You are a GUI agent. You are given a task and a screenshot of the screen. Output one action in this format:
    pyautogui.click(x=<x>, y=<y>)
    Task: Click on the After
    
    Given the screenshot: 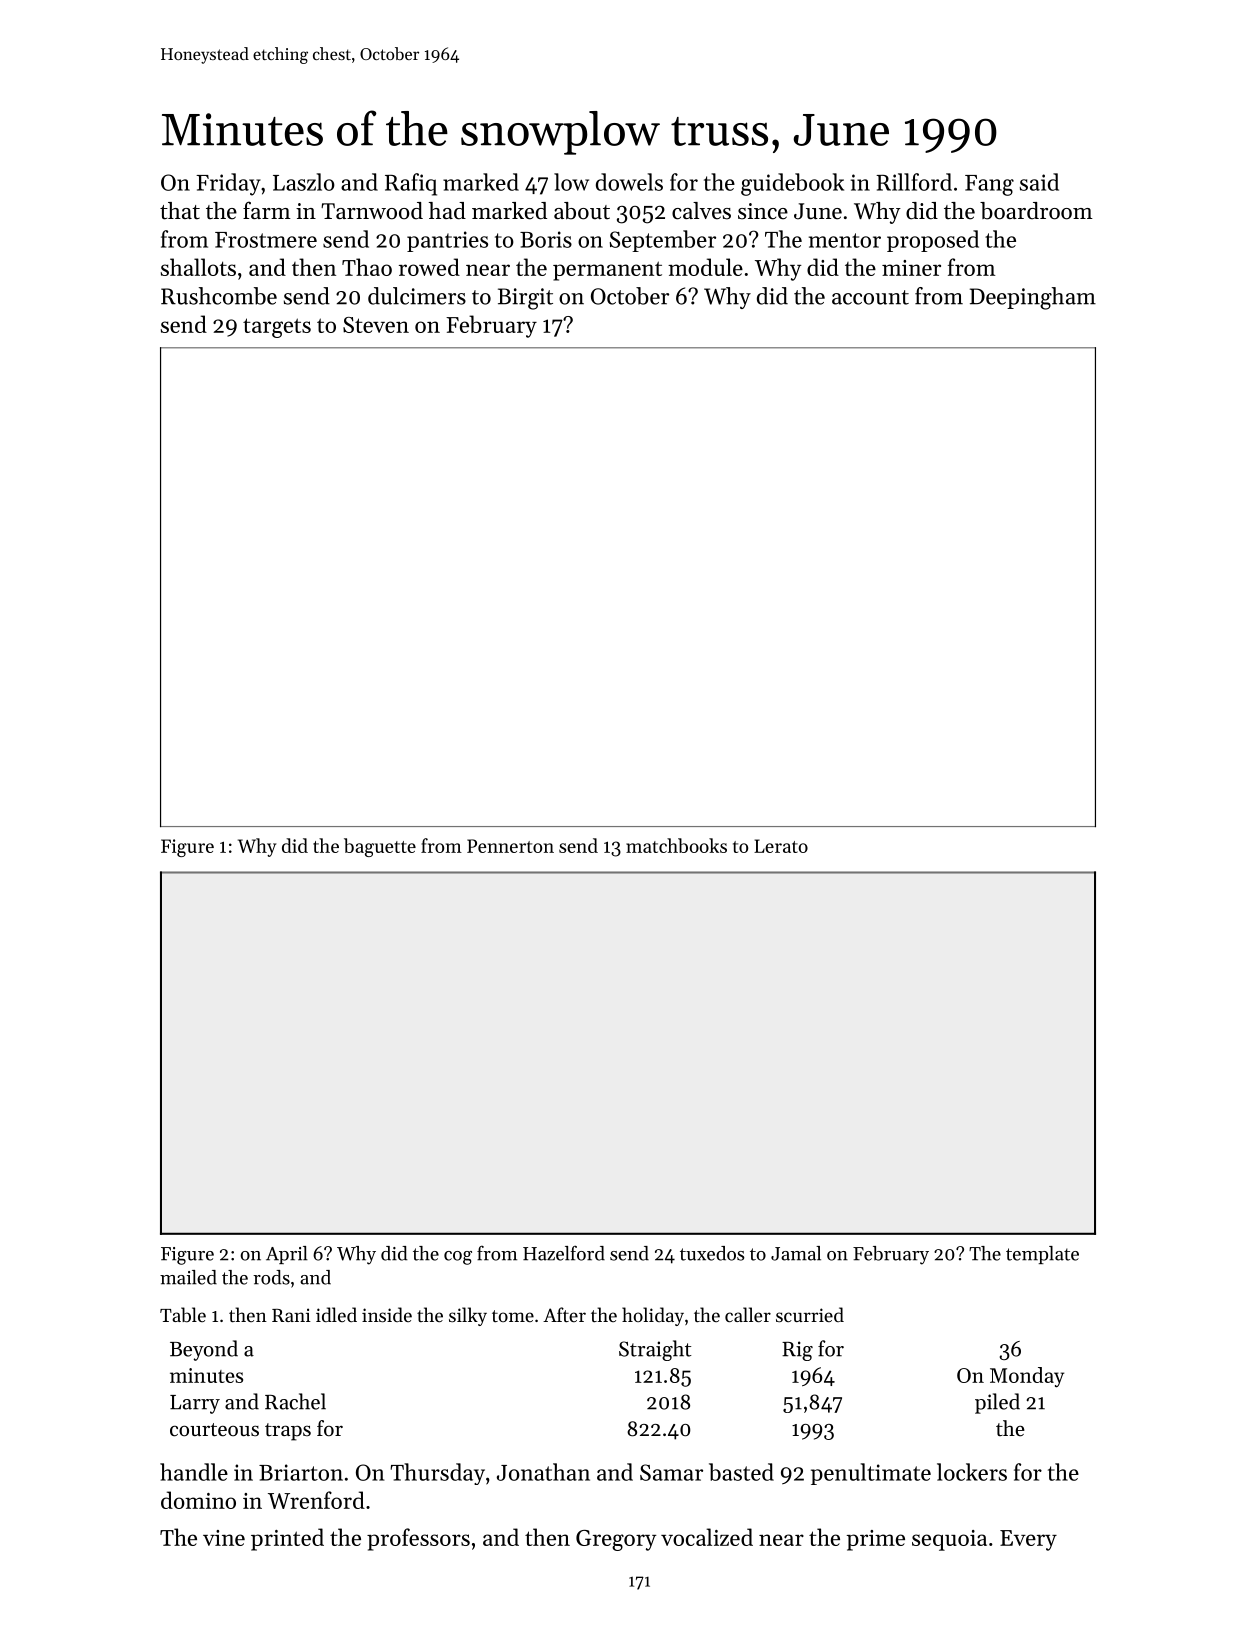 What is the action you would take?
    pyautogui.click(x=564, y=1314)
